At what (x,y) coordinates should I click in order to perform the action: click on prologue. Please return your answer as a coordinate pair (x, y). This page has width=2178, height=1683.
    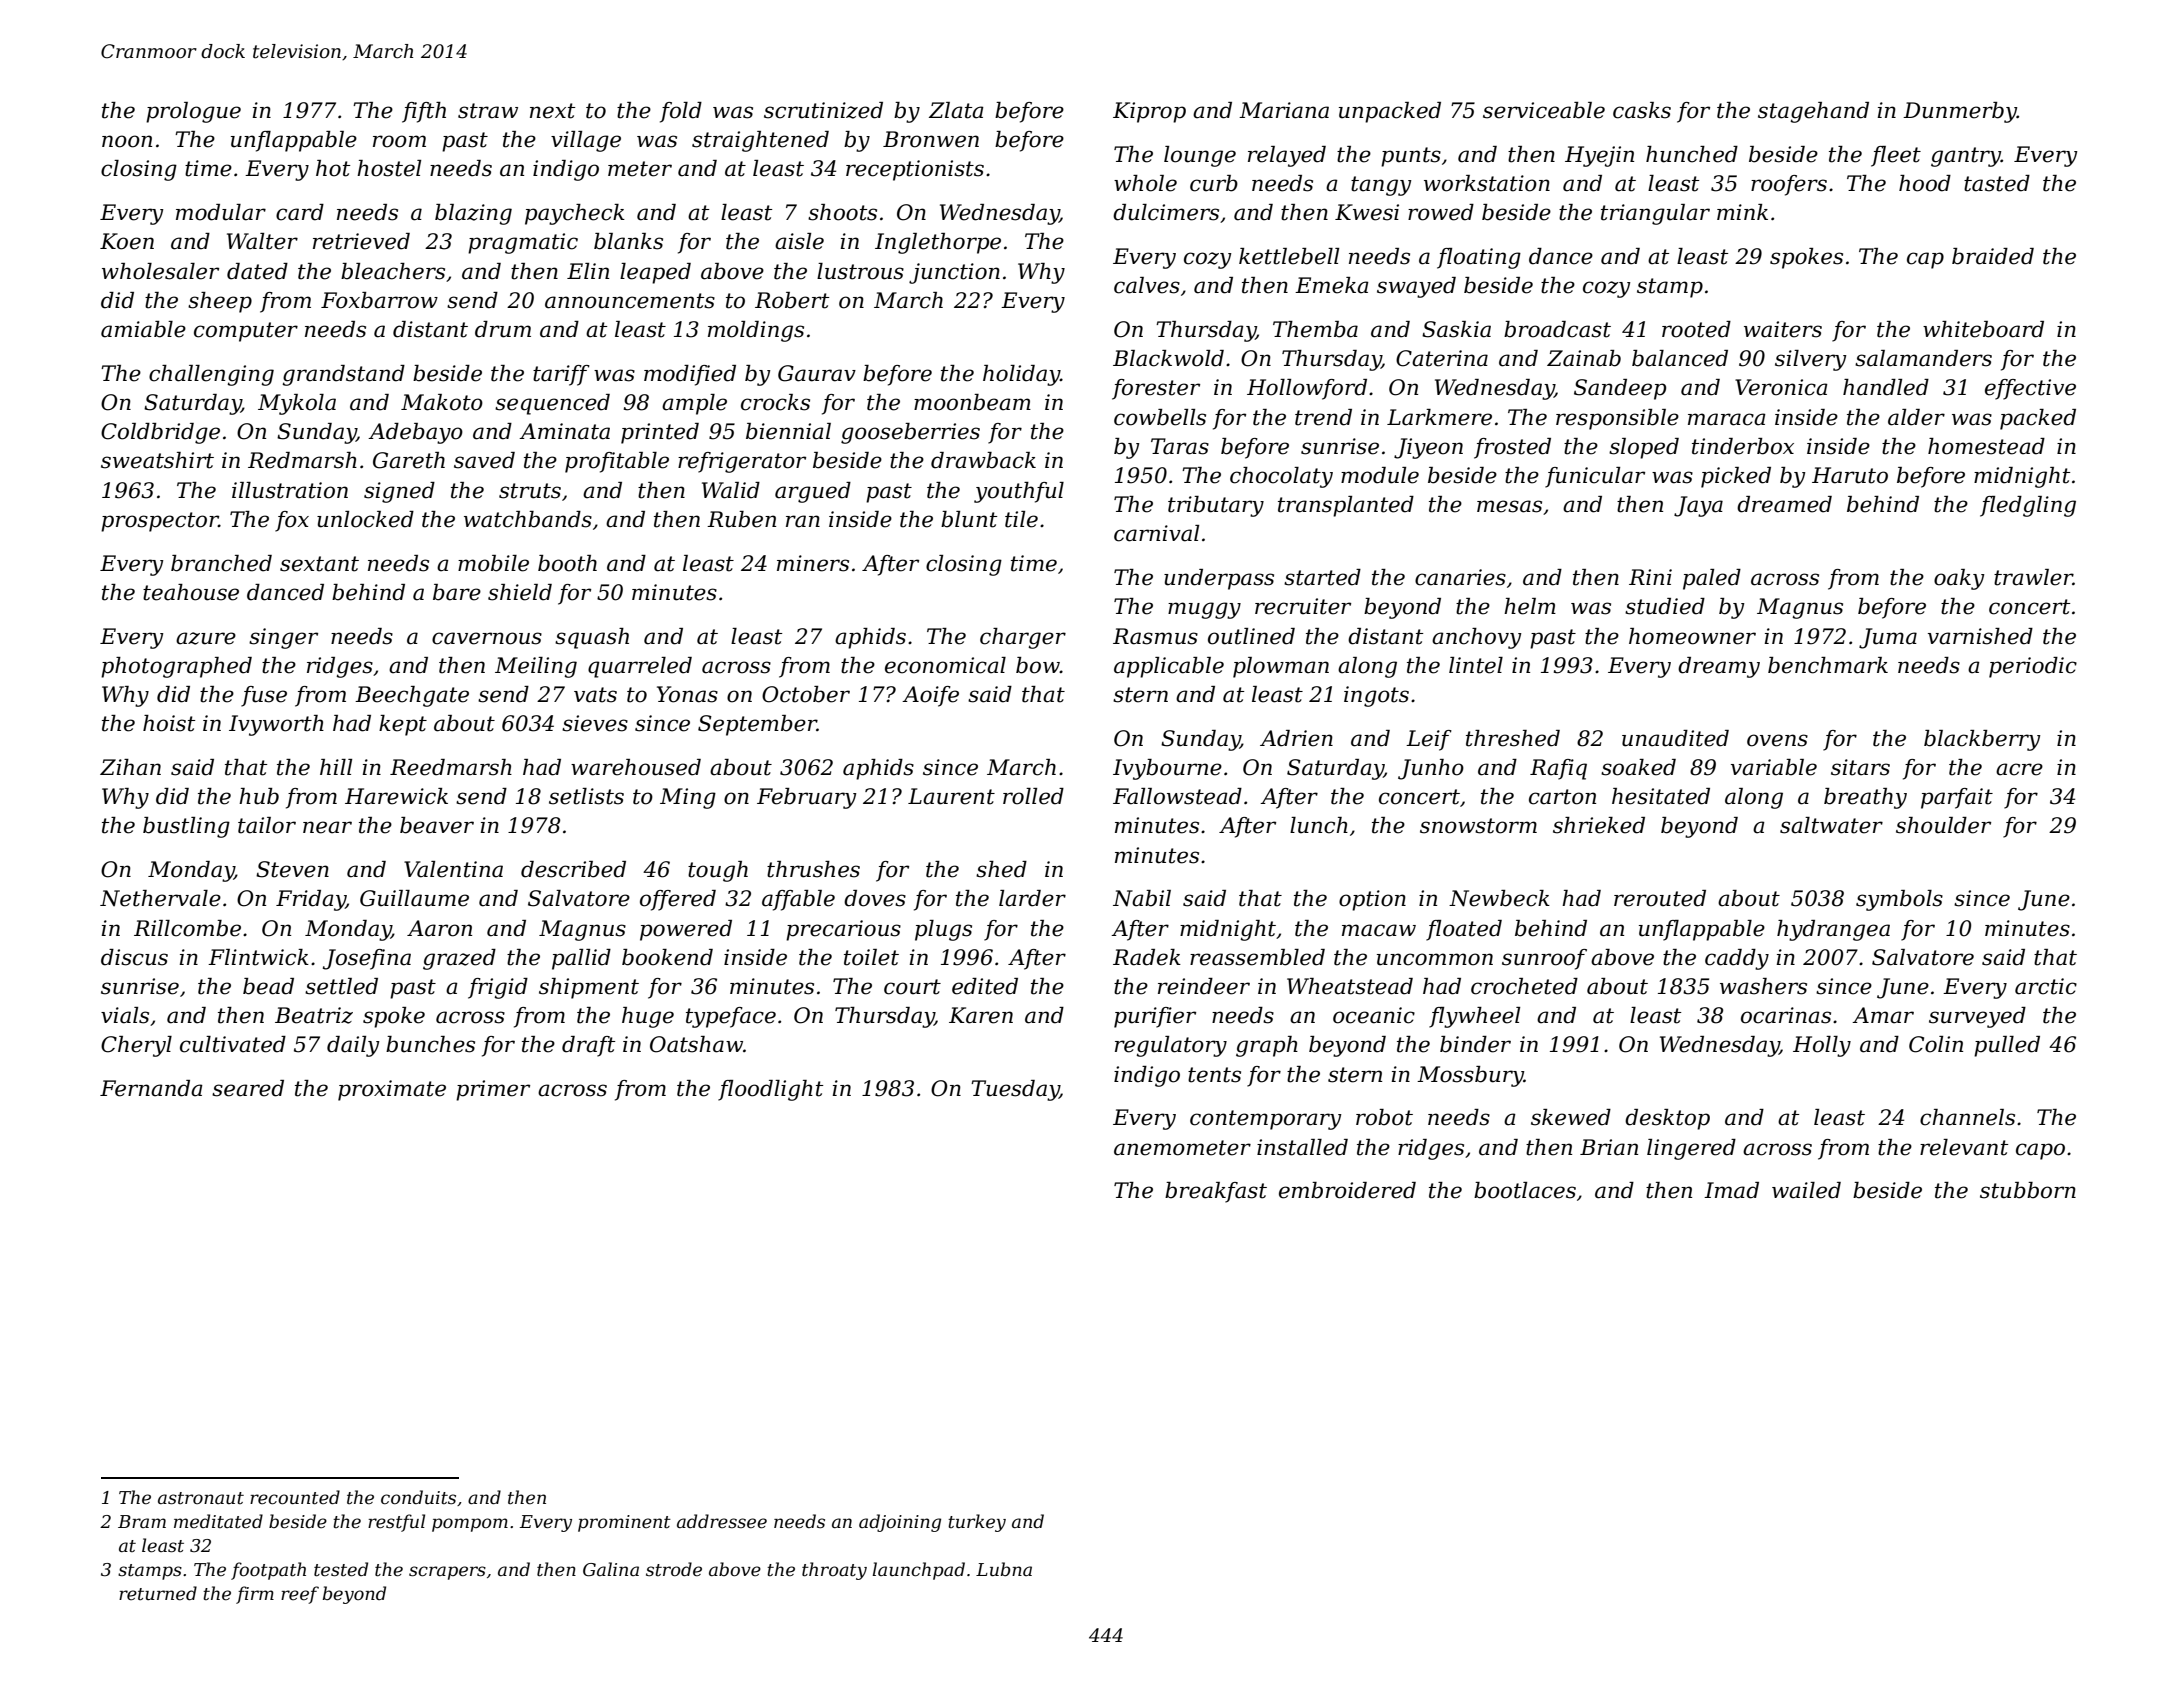
    Looking at the image, I should click on (193, 112).
